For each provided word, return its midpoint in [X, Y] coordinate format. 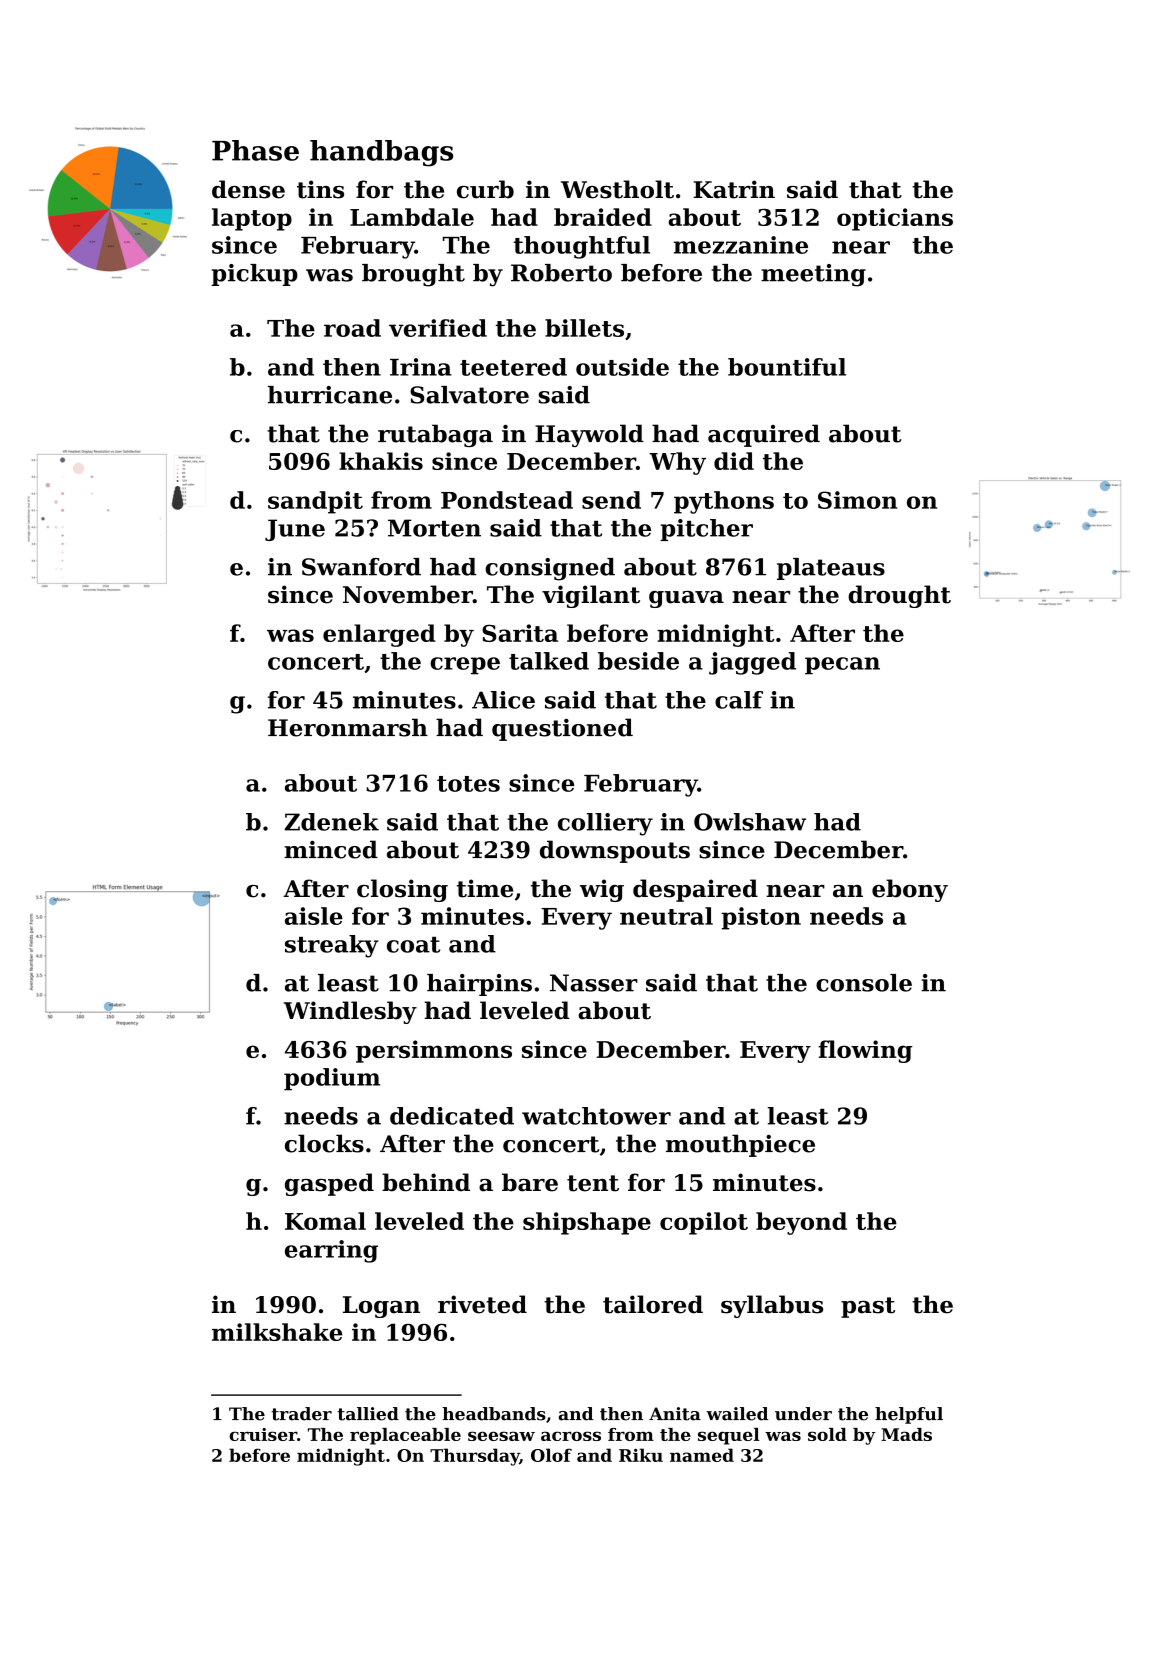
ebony [910, 890]
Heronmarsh [348, 727]
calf [739, 700]
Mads [906, 1434]
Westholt [617, 189]
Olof [551, 1455]
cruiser [263, 1434]
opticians [895, 219]
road [352, 328]
